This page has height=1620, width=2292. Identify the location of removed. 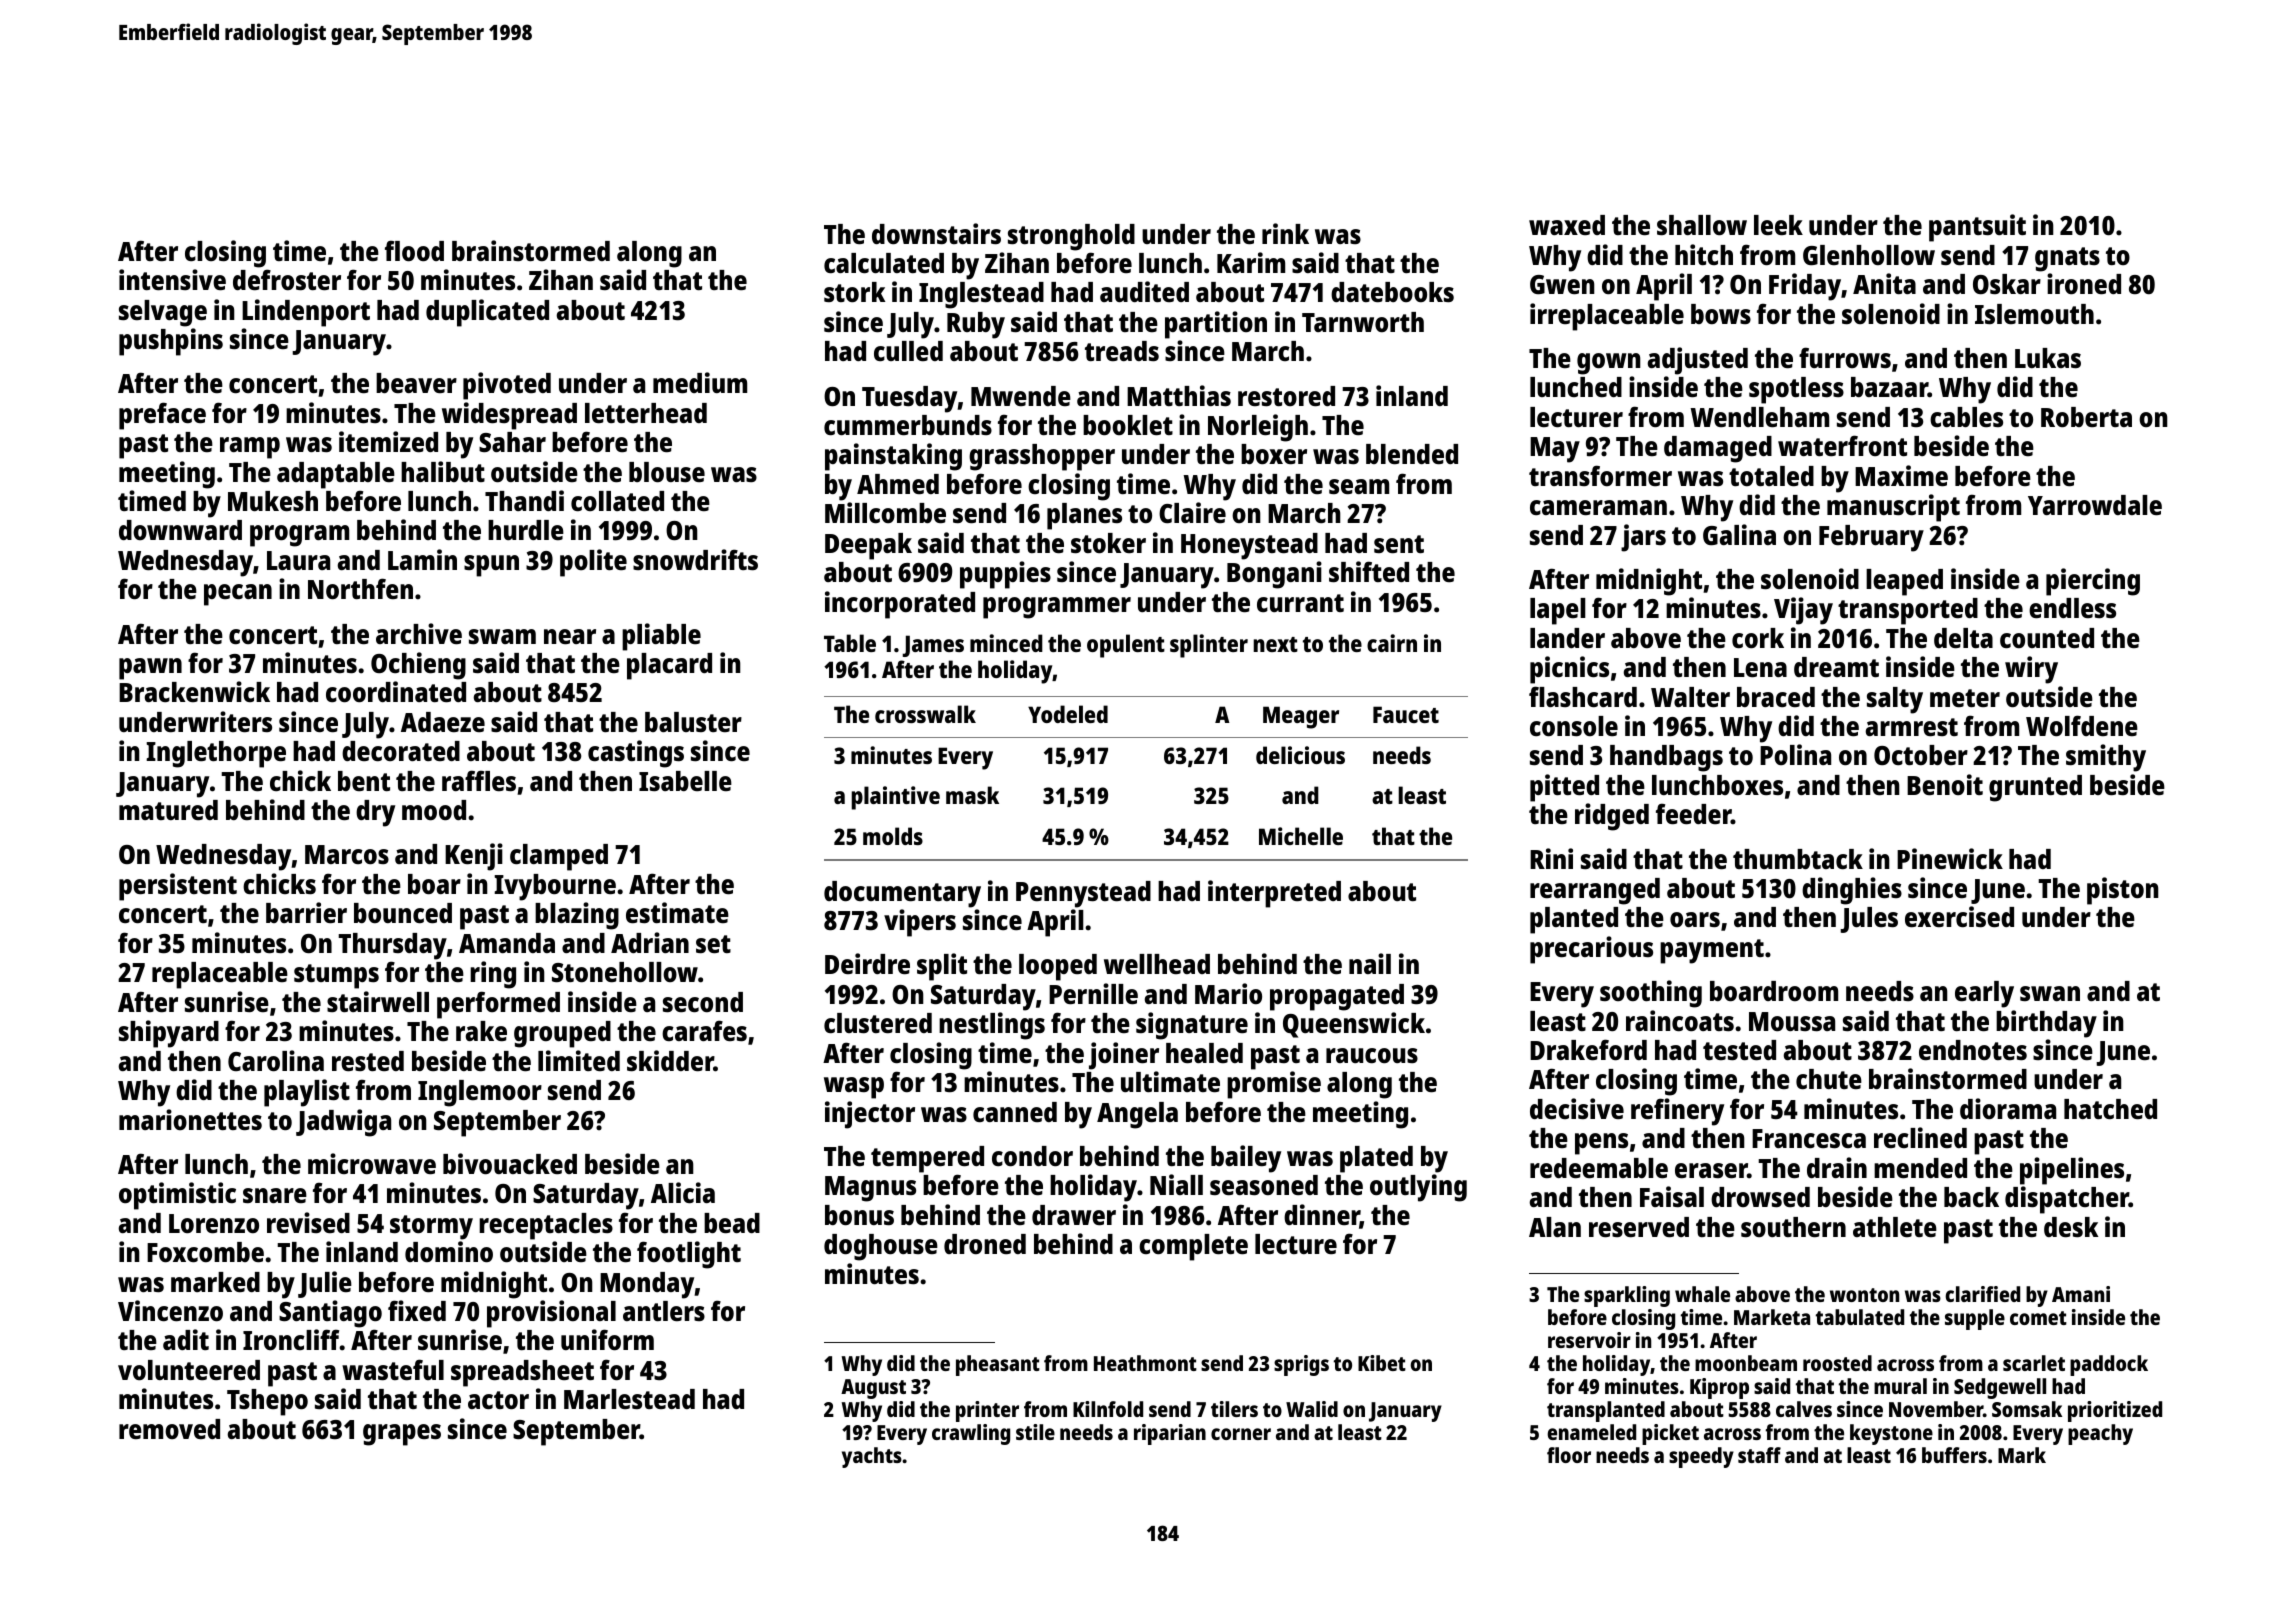
(169, 1429).
